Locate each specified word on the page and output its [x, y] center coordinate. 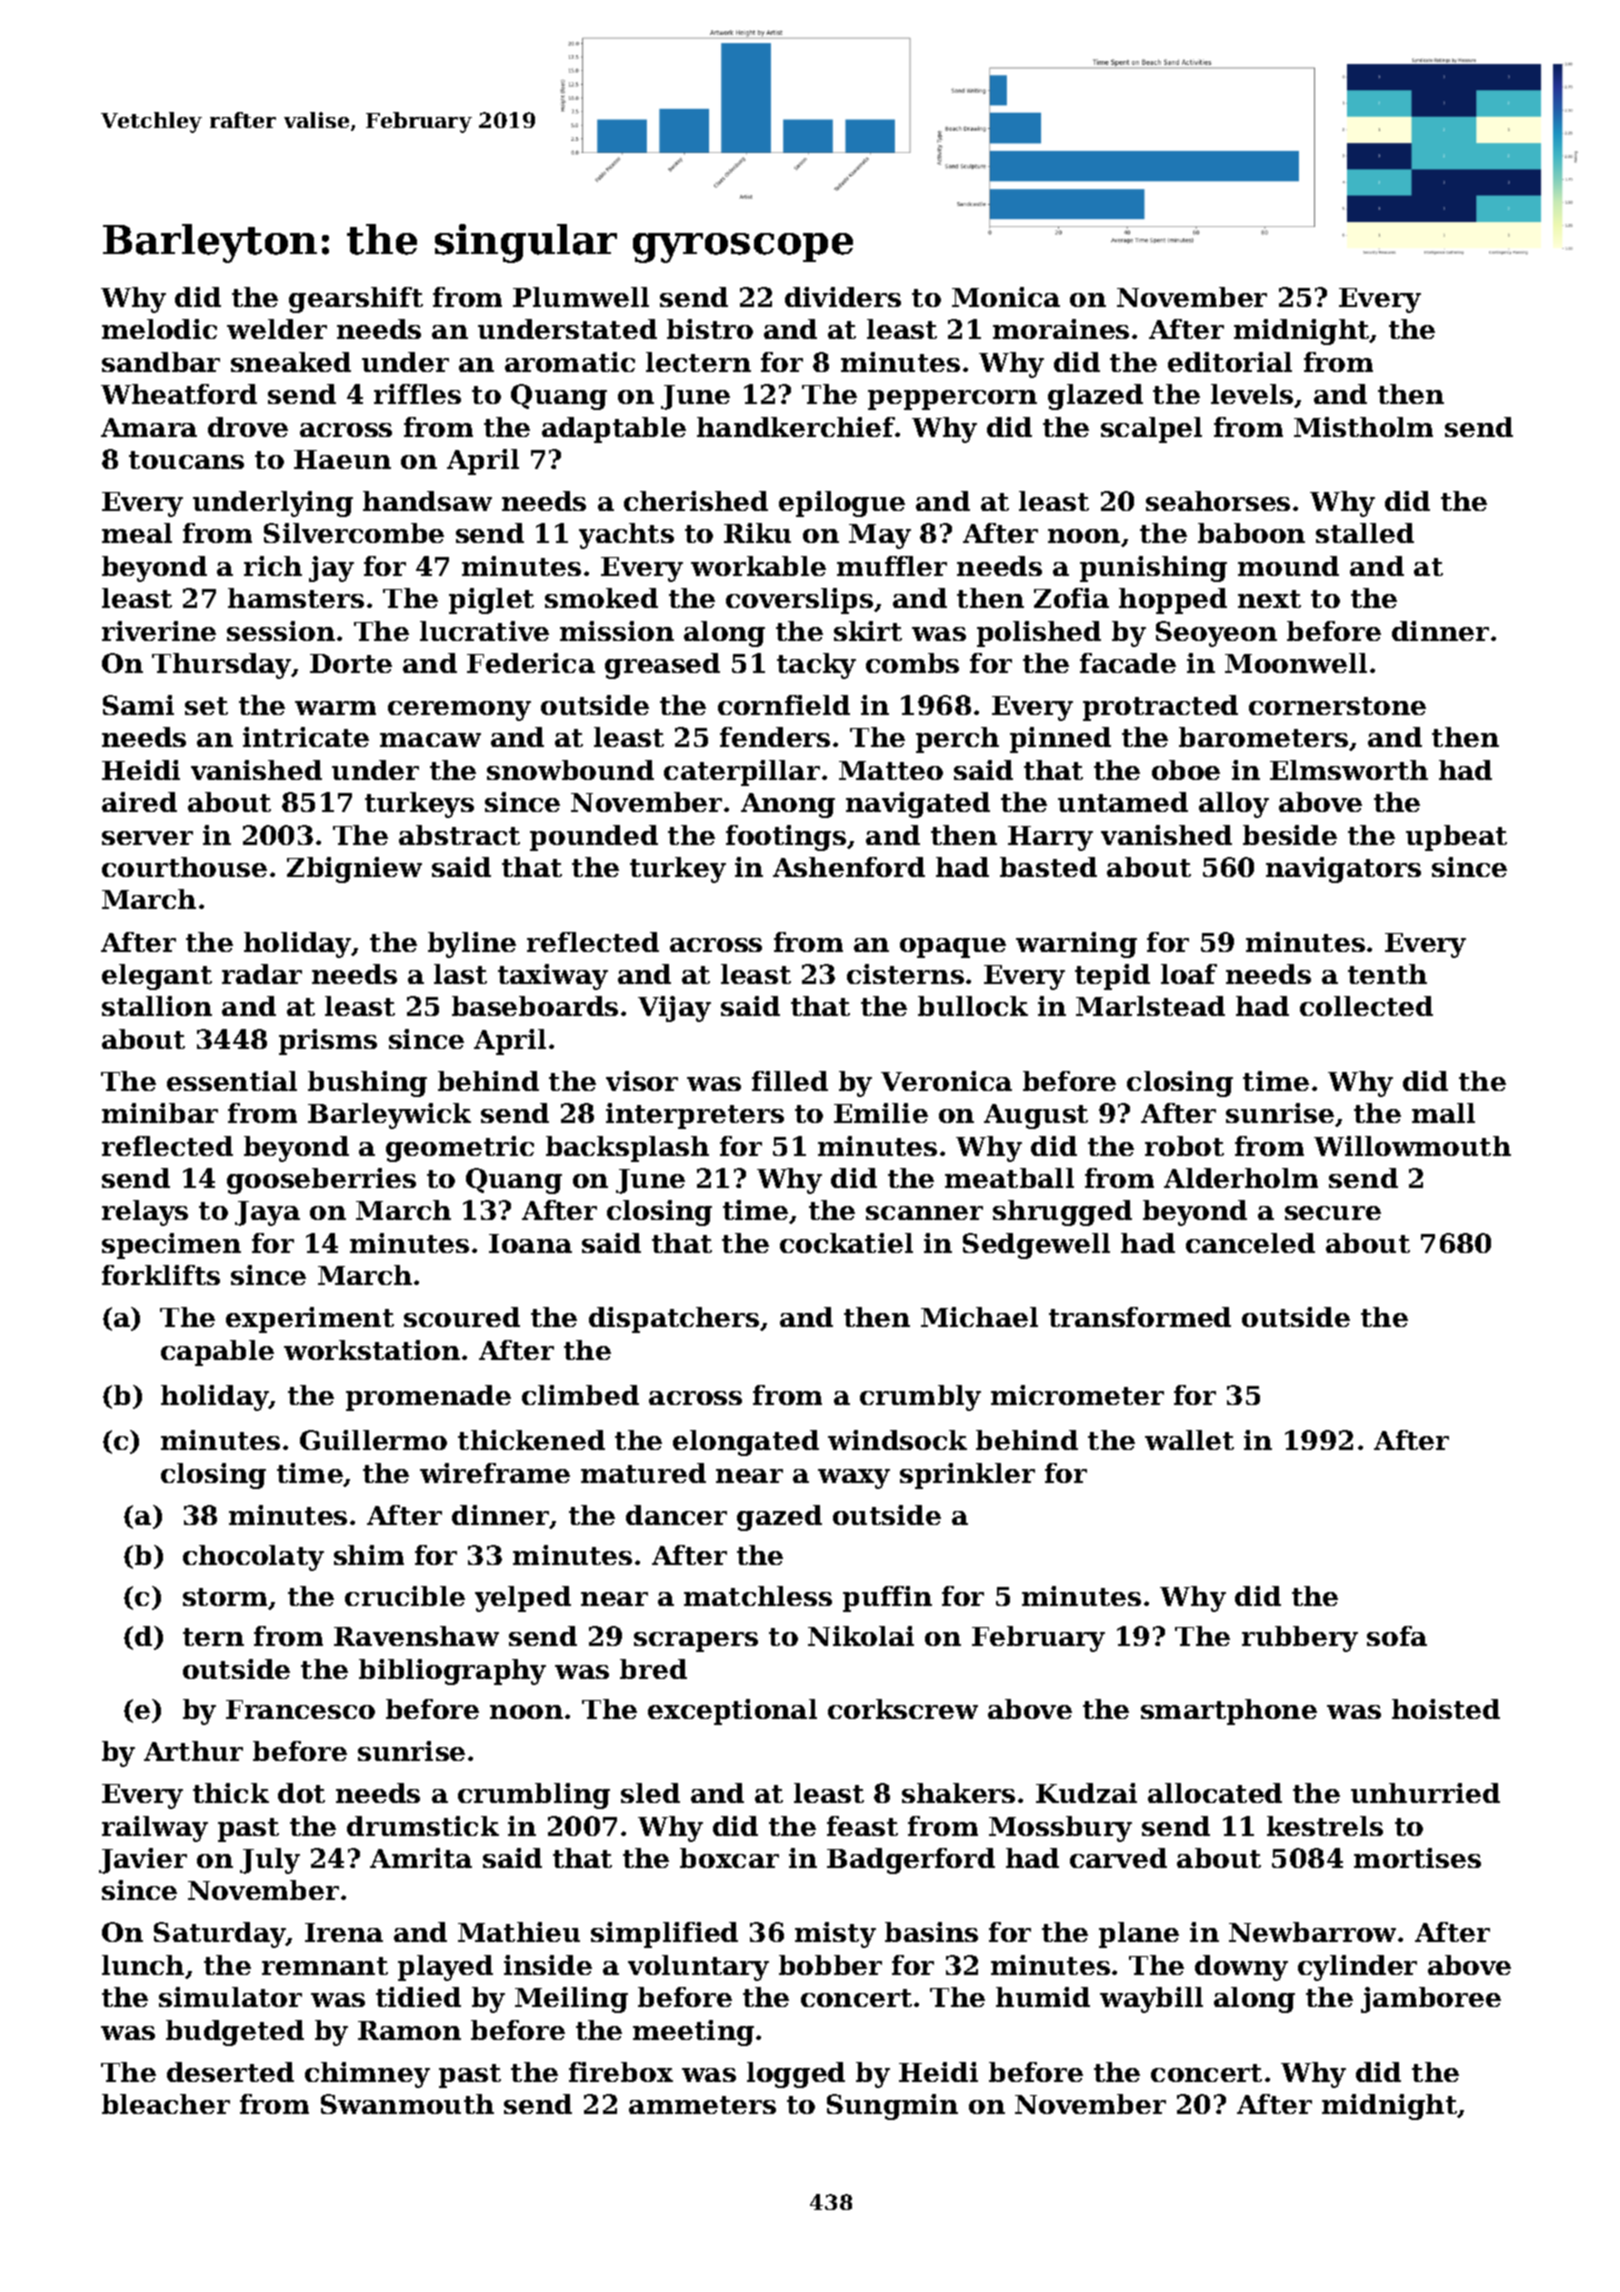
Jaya [267, 1213]
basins [931, 1932]
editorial [1230, 362]
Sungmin [892, 2107]
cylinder [1357, 1968]
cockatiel [846, 1243]
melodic [159, 329]
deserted [230, 2072]
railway [155, 1829]
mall [1443, 1113]
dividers [843, 297]
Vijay [674, 1009]
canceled [1250, 1243]
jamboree [1431, 2000]
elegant [157, 977]
